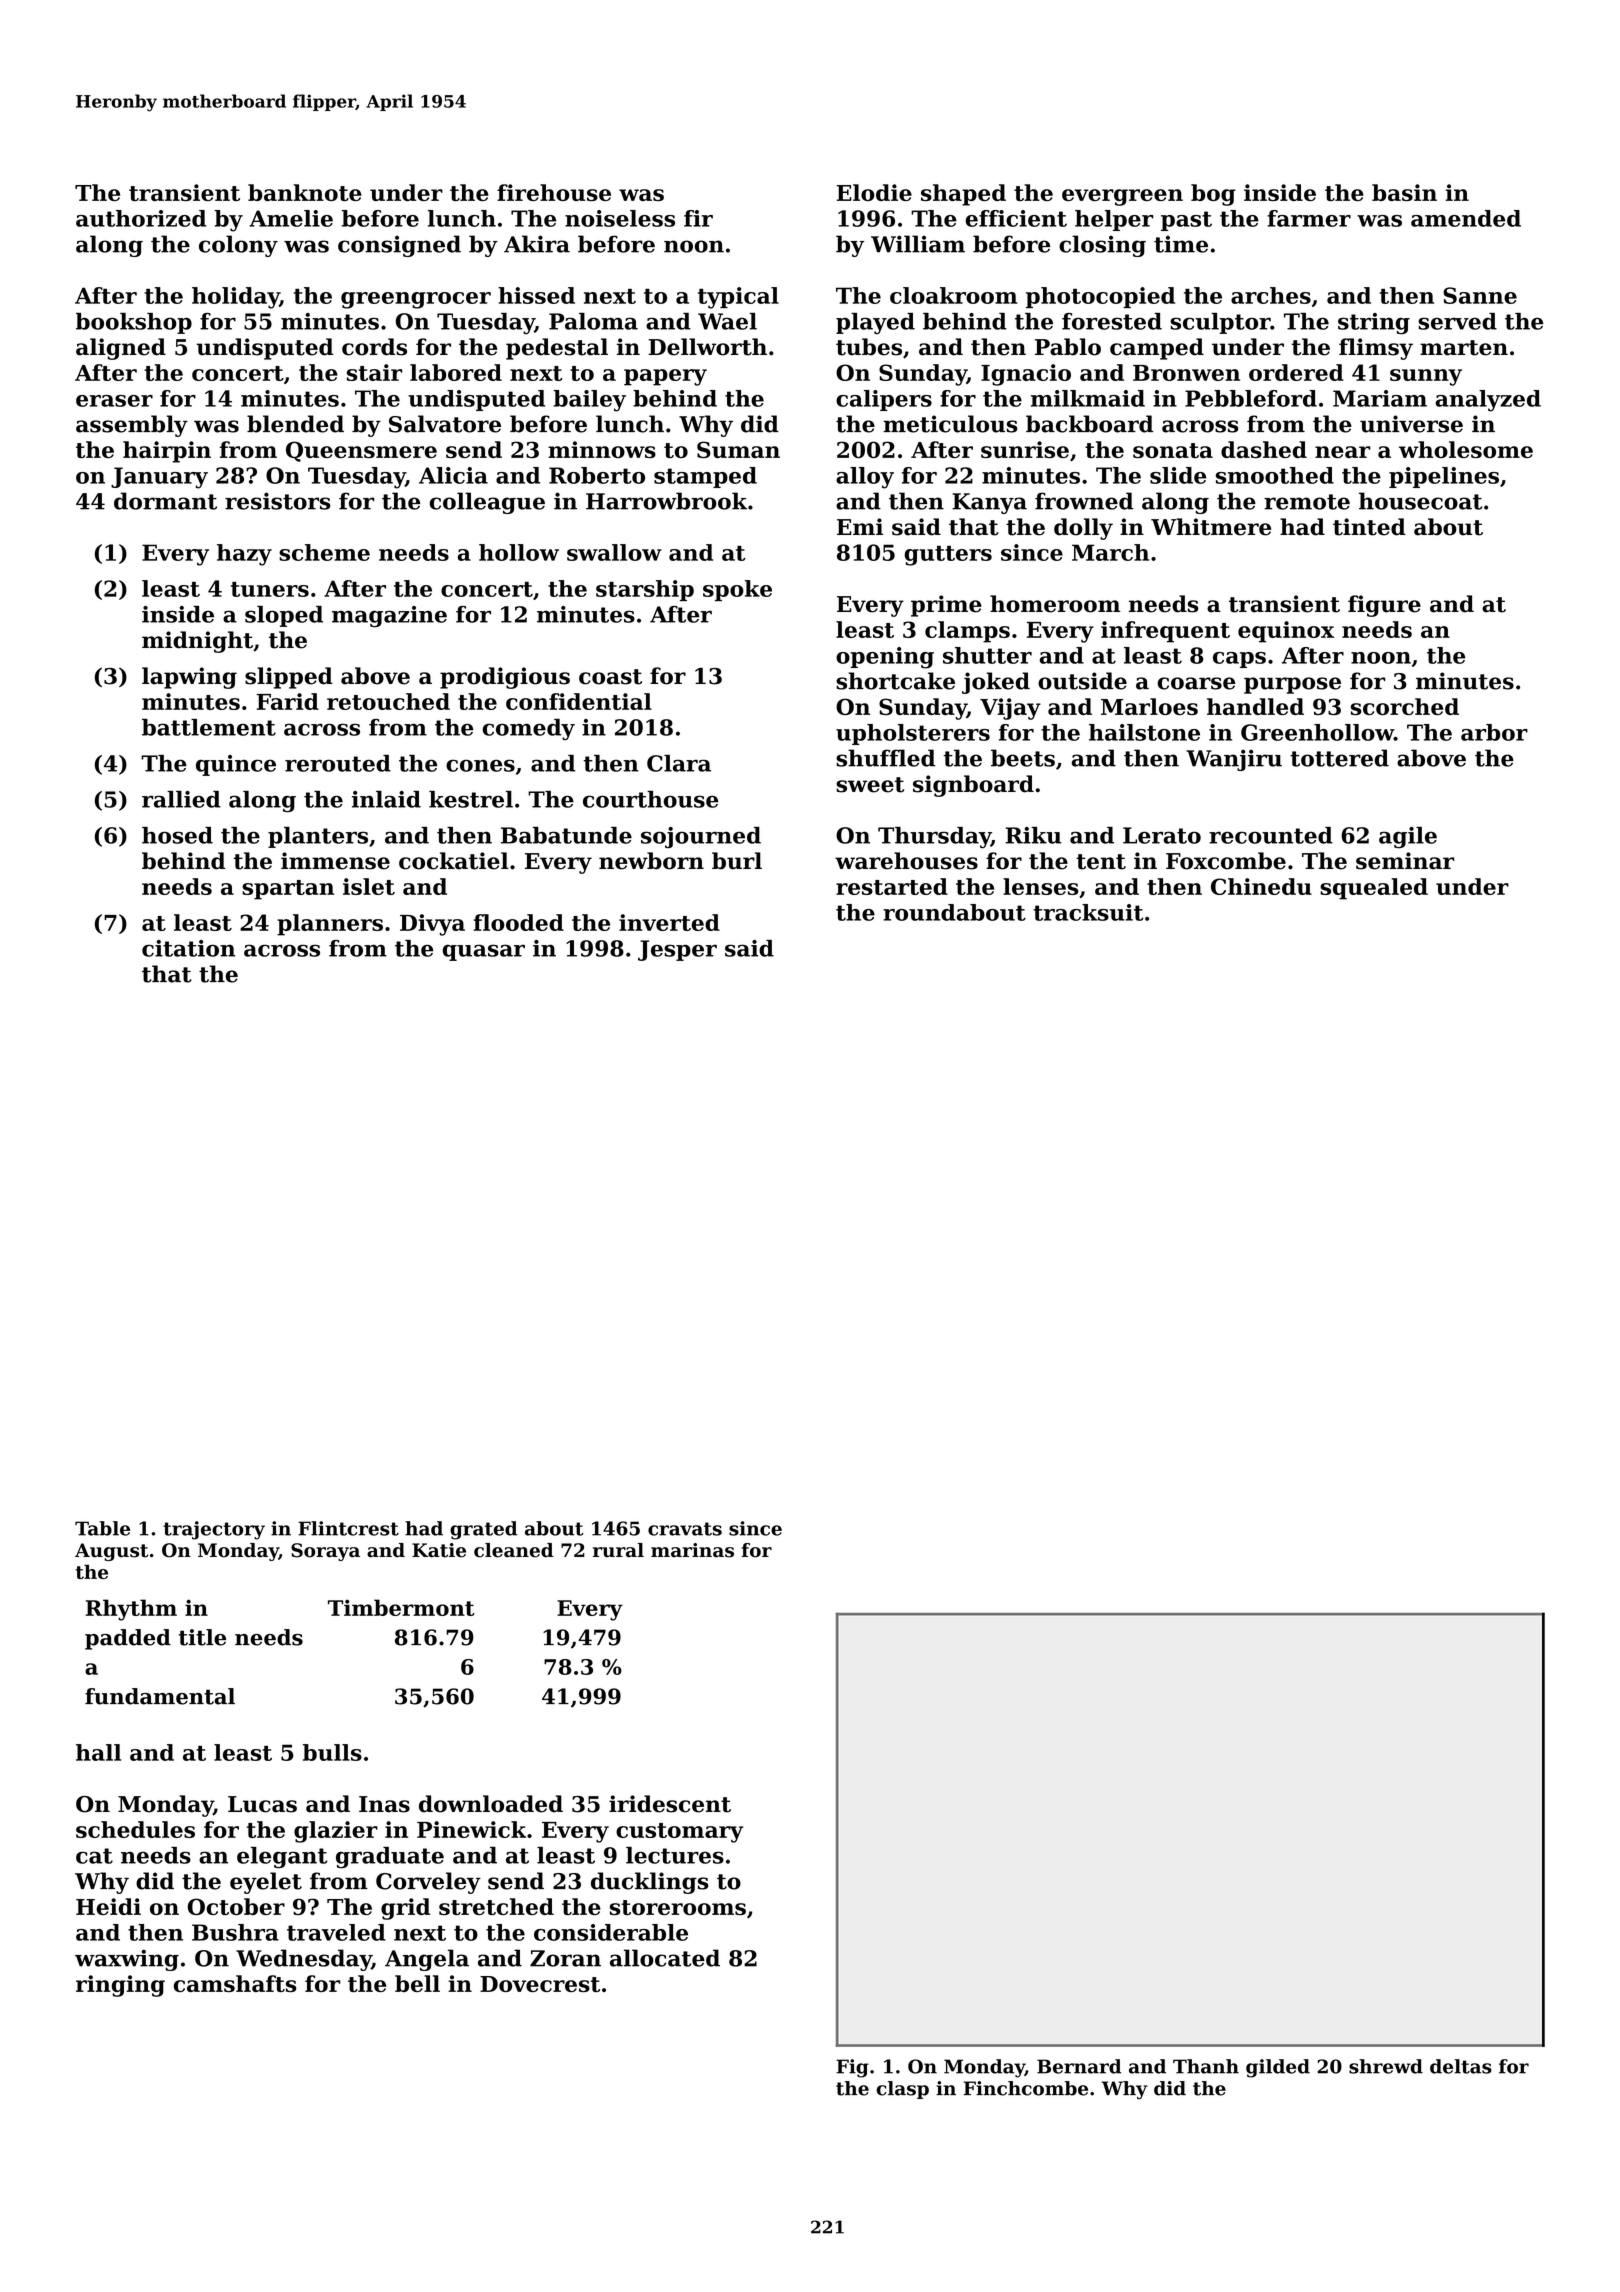 This screenshot has width=1620, height=2292. What do you see at coordinates (1286, 632) in the screenshot?
I see `equinox` at bounding box center [1286, 632].
